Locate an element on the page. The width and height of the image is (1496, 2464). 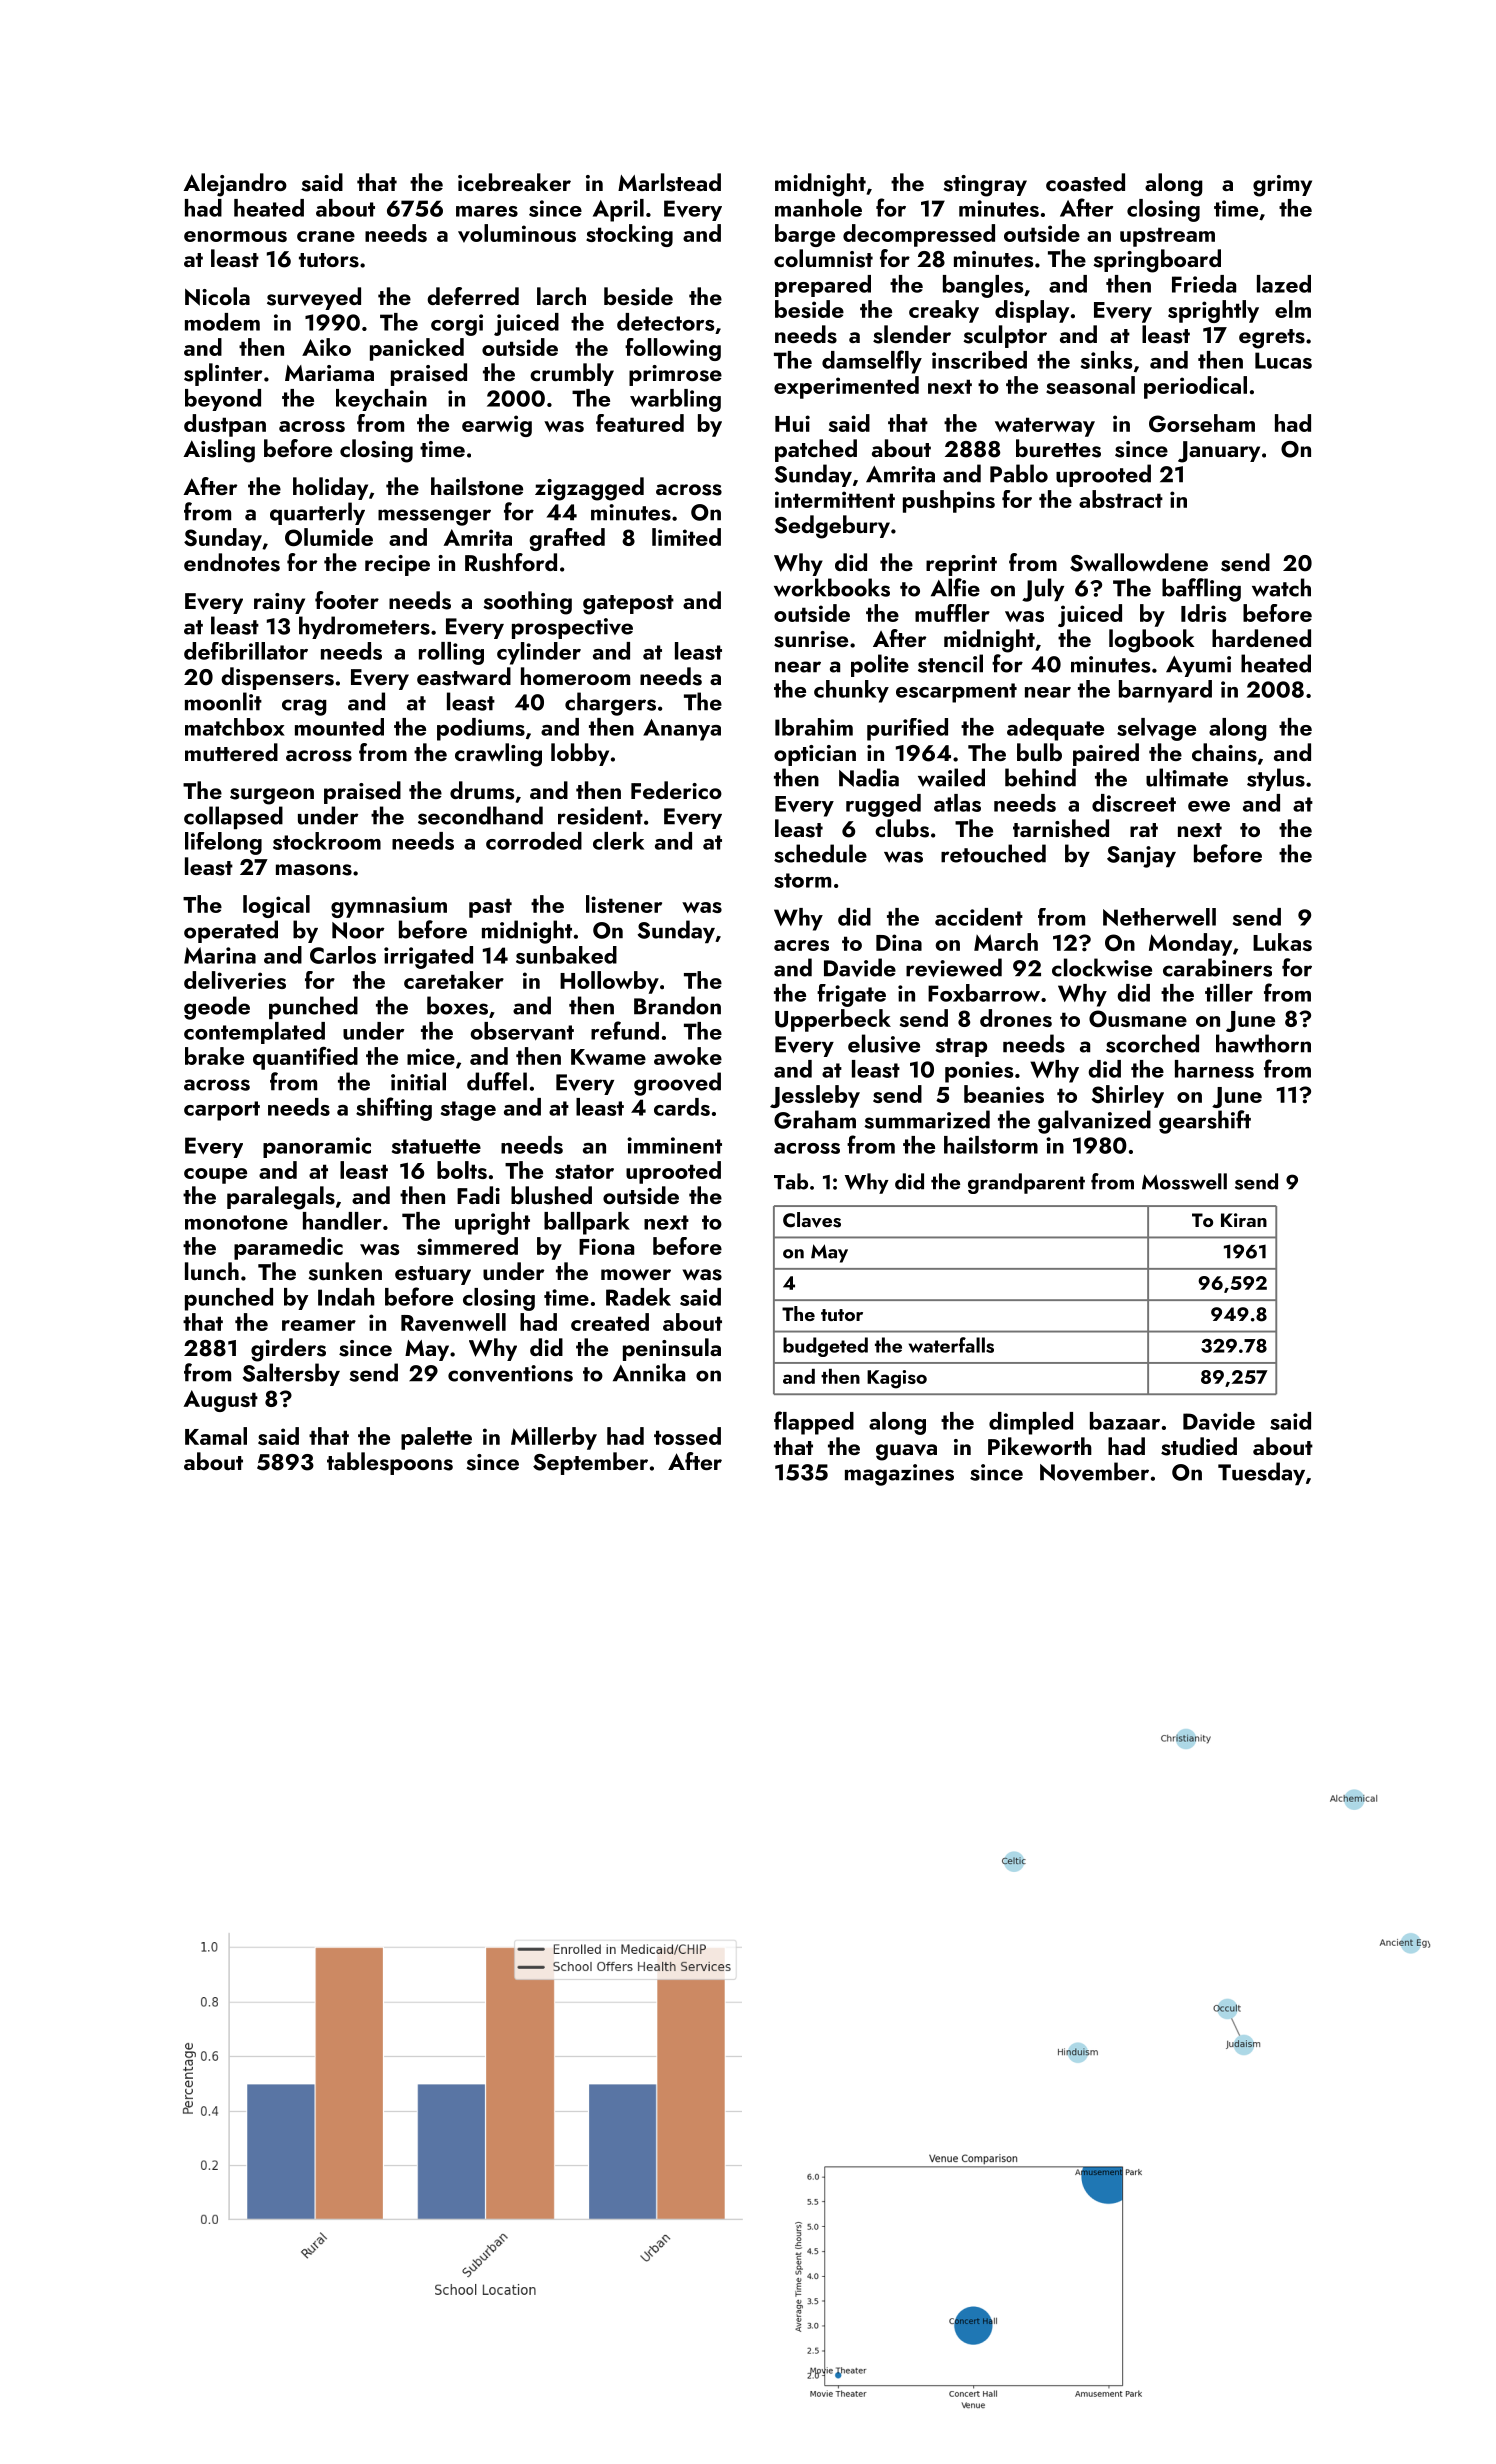
icebreaker is located at coordinates (514, 182).
